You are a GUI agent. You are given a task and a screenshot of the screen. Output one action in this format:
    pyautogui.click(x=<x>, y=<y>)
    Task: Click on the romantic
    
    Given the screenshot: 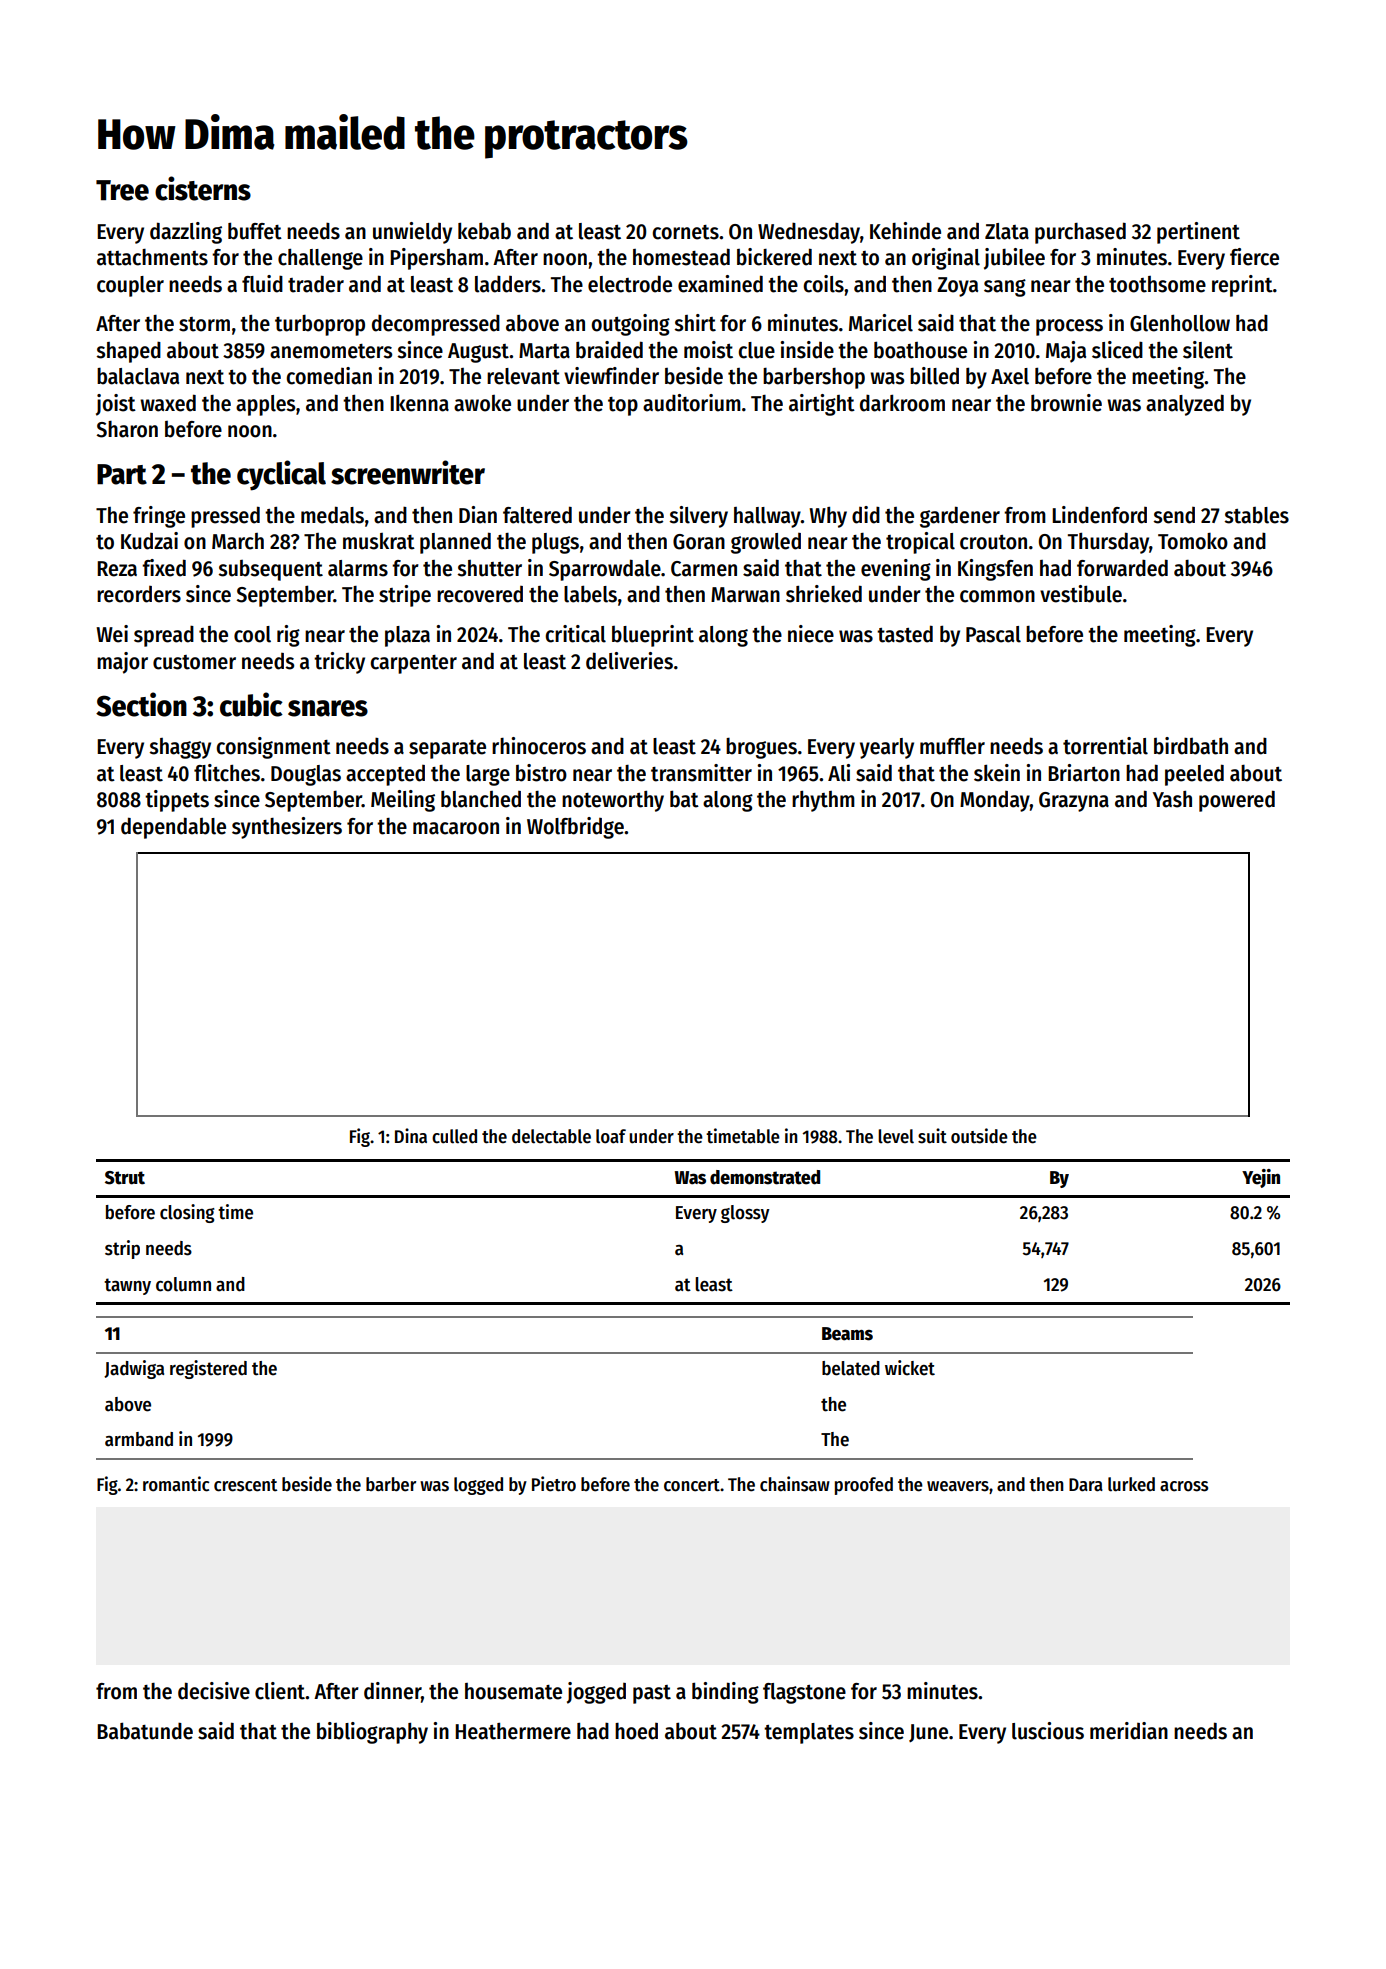 What is the action you would take?
    pyautogui.click(x=176, y=1484)
